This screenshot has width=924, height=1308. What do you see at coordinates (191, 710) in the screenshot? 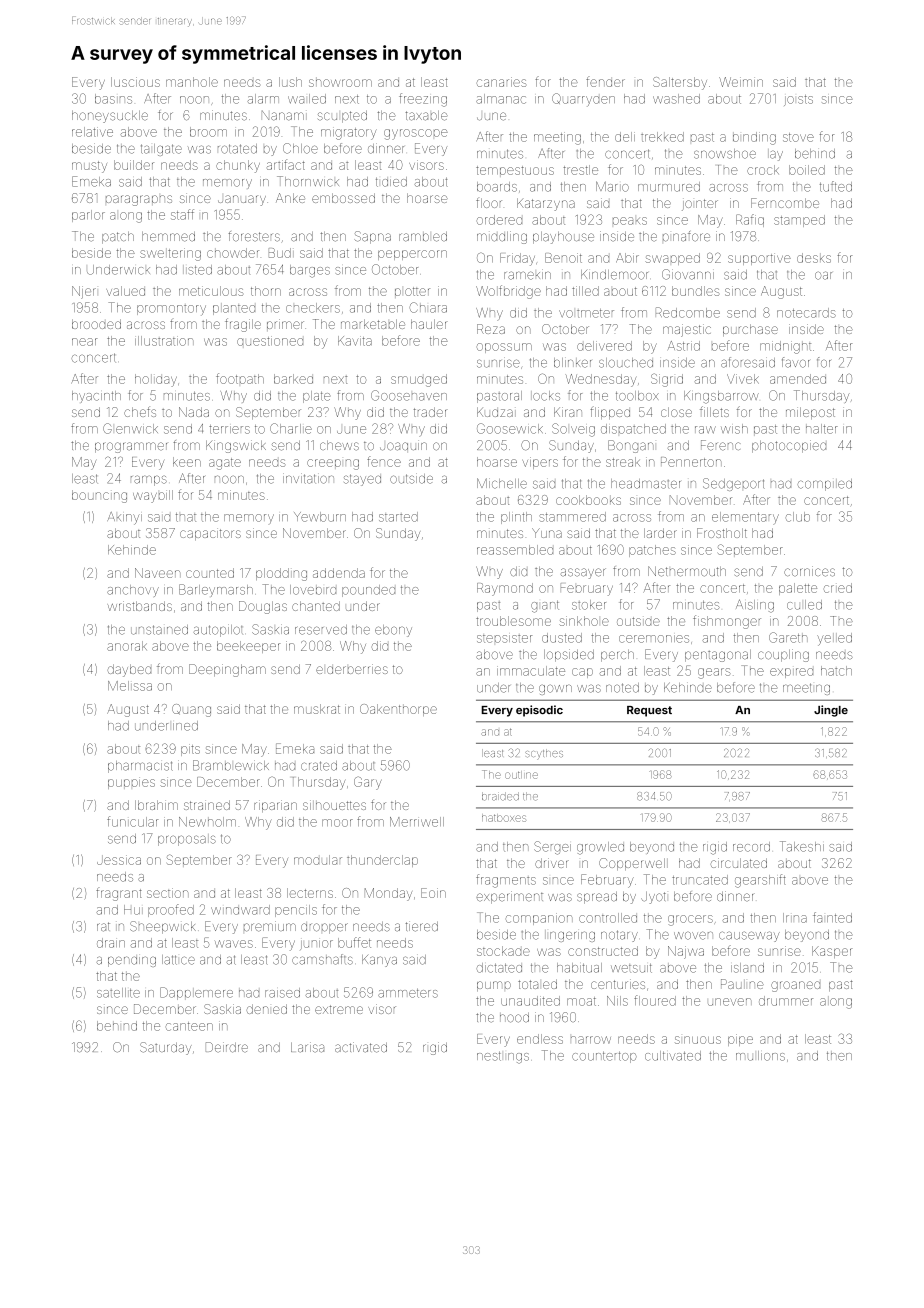
I see `Quang` at bounding box center [191, 710].
